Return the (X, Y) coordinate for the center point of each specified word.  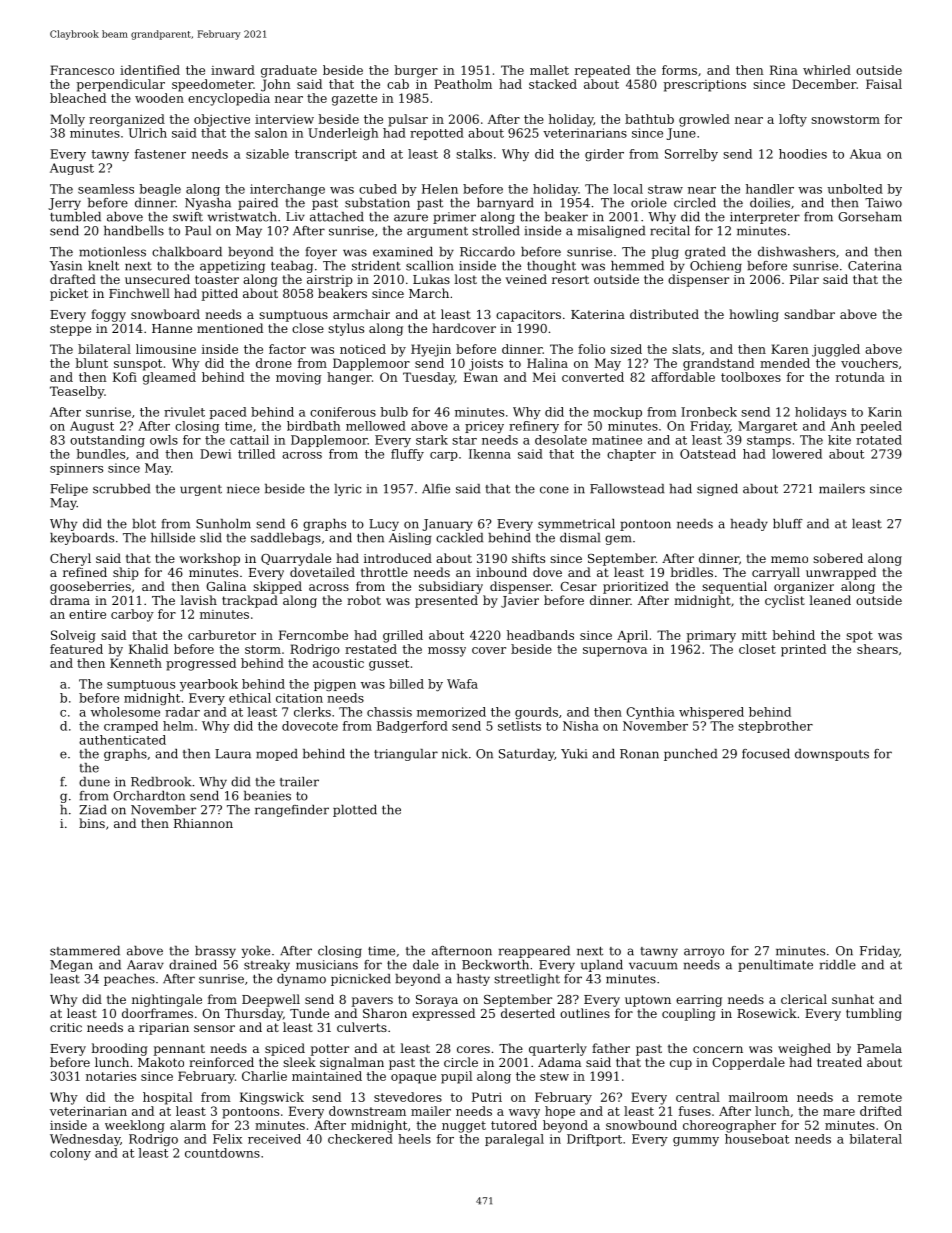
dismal (580, 538)
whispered (711, 713)
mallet (549, 70)
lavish (198, 600)
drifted (881, 1111)
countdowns (222, 1153)
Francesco (82, 70)
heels (414, 1139)
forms (679, 70)
